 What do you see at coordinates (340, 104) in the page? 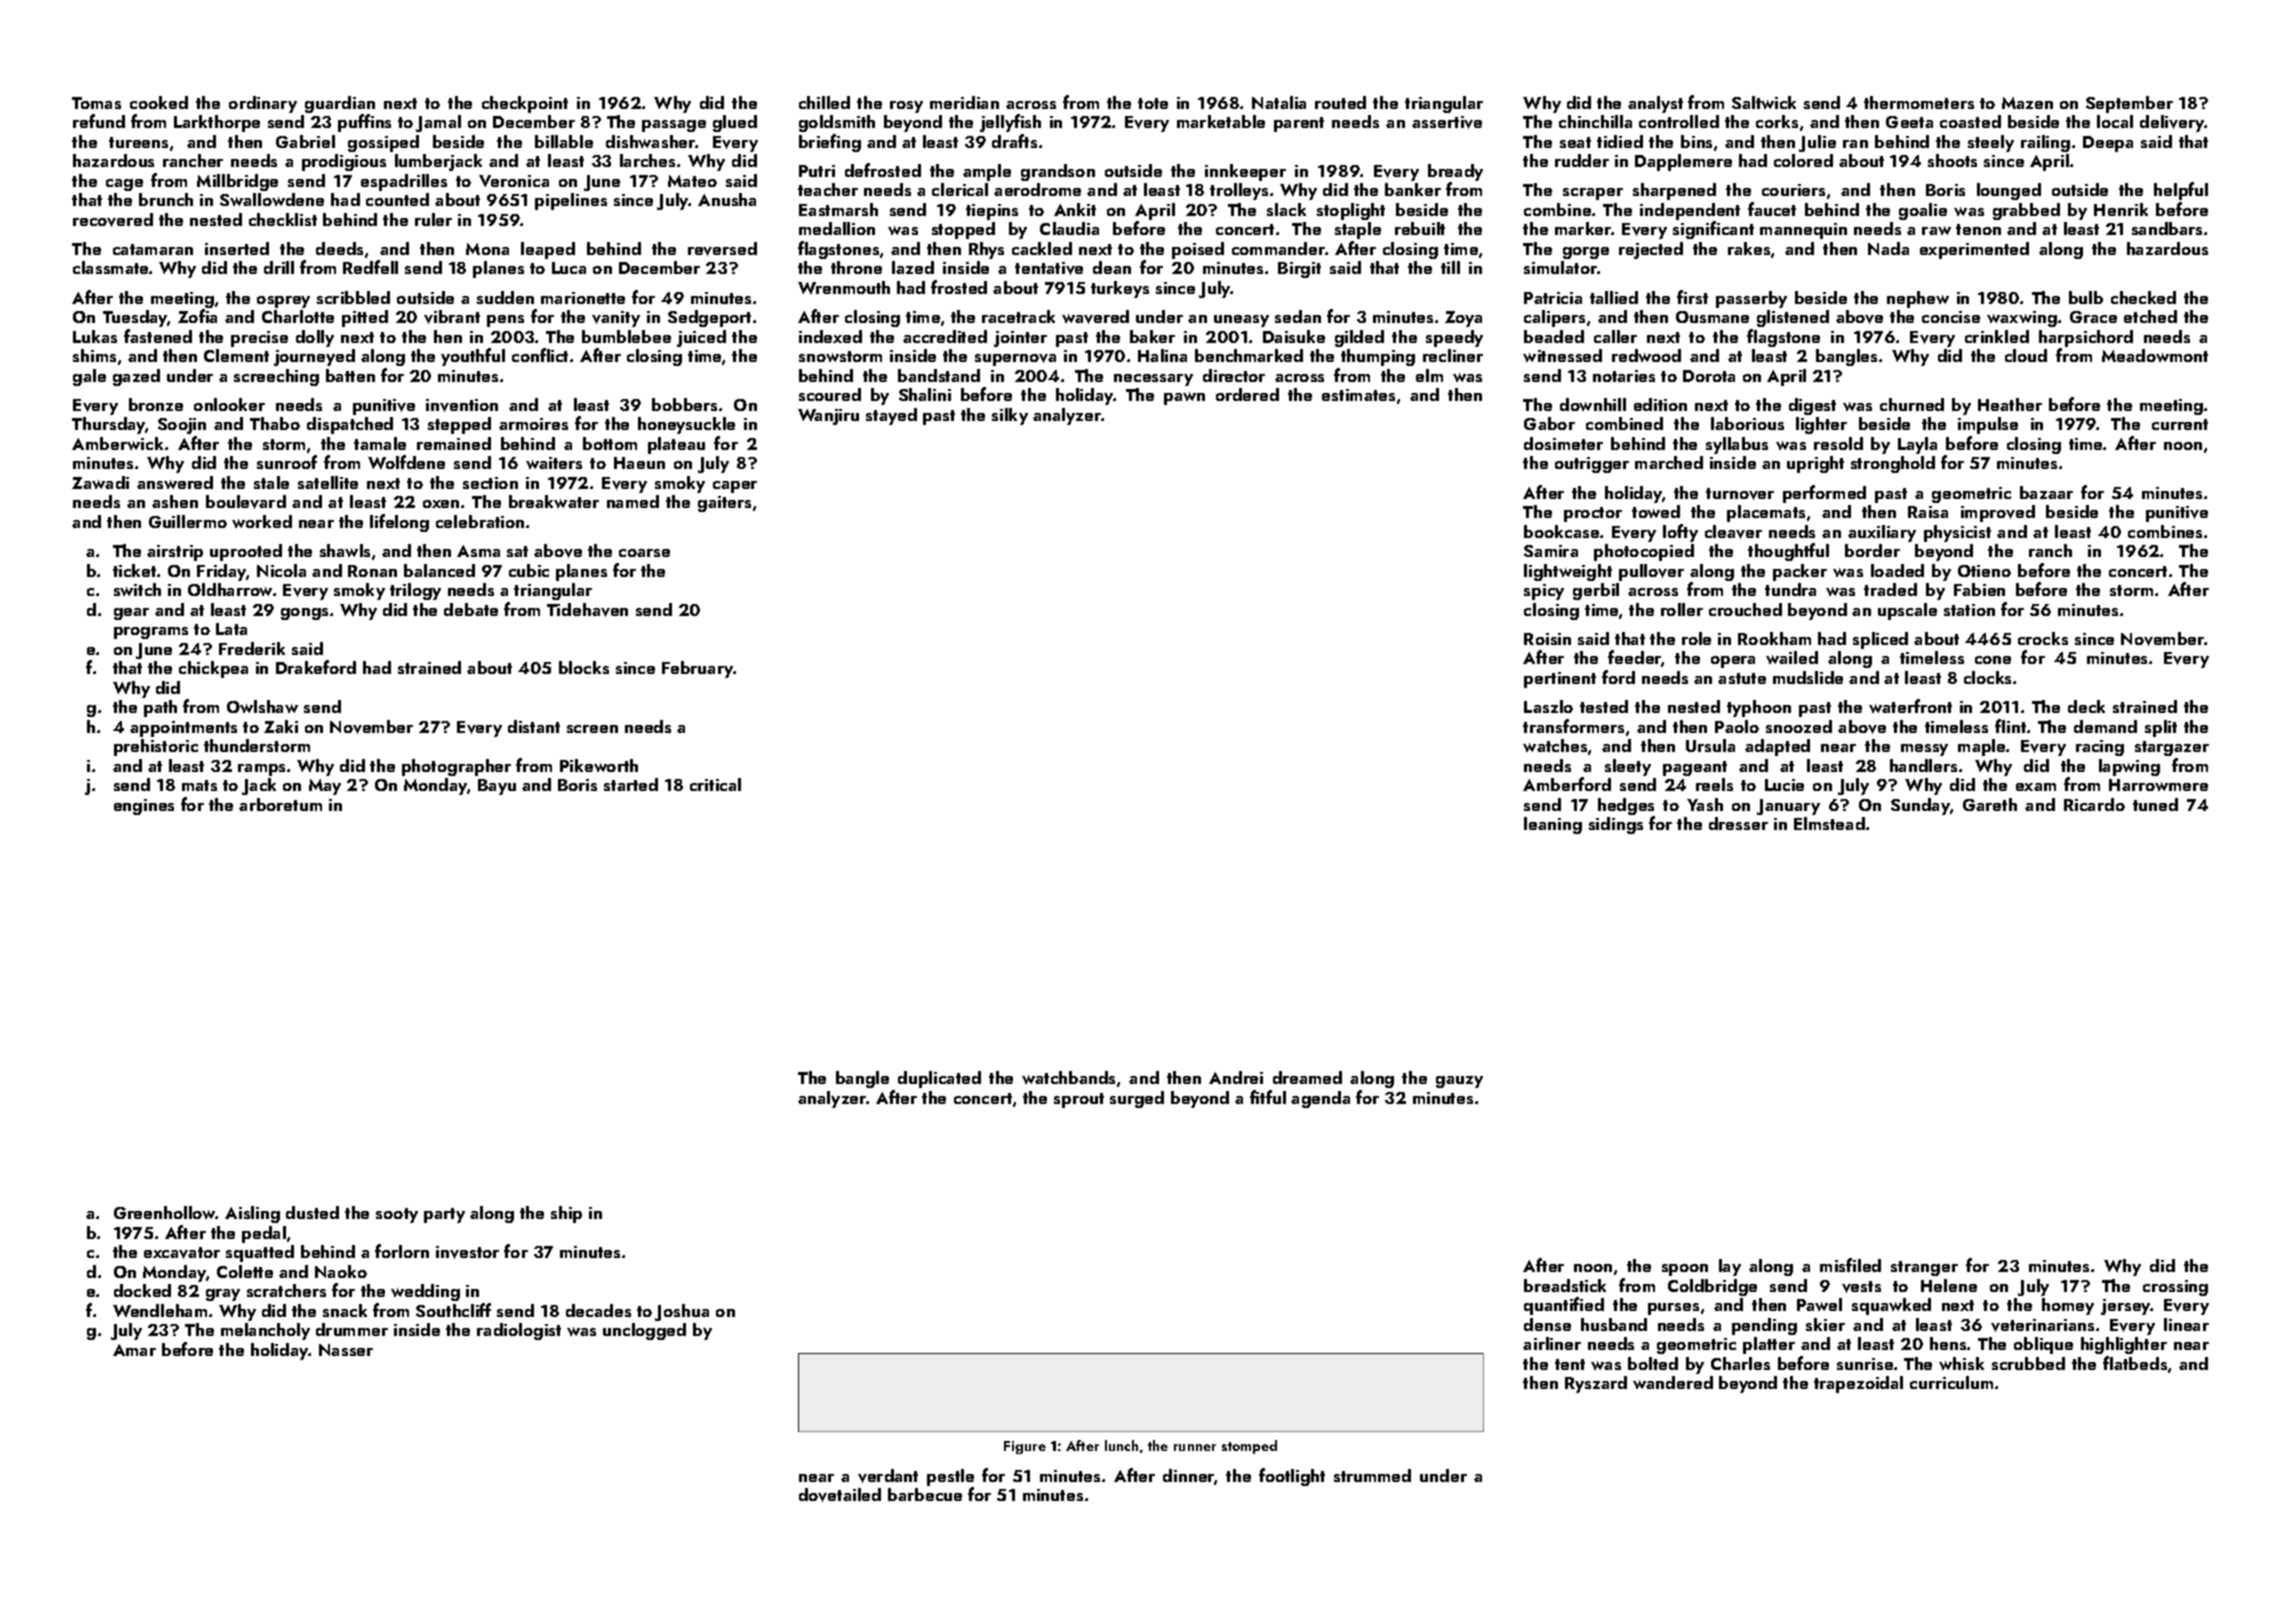
I see `guardian` at bounding box center [340, 104].
